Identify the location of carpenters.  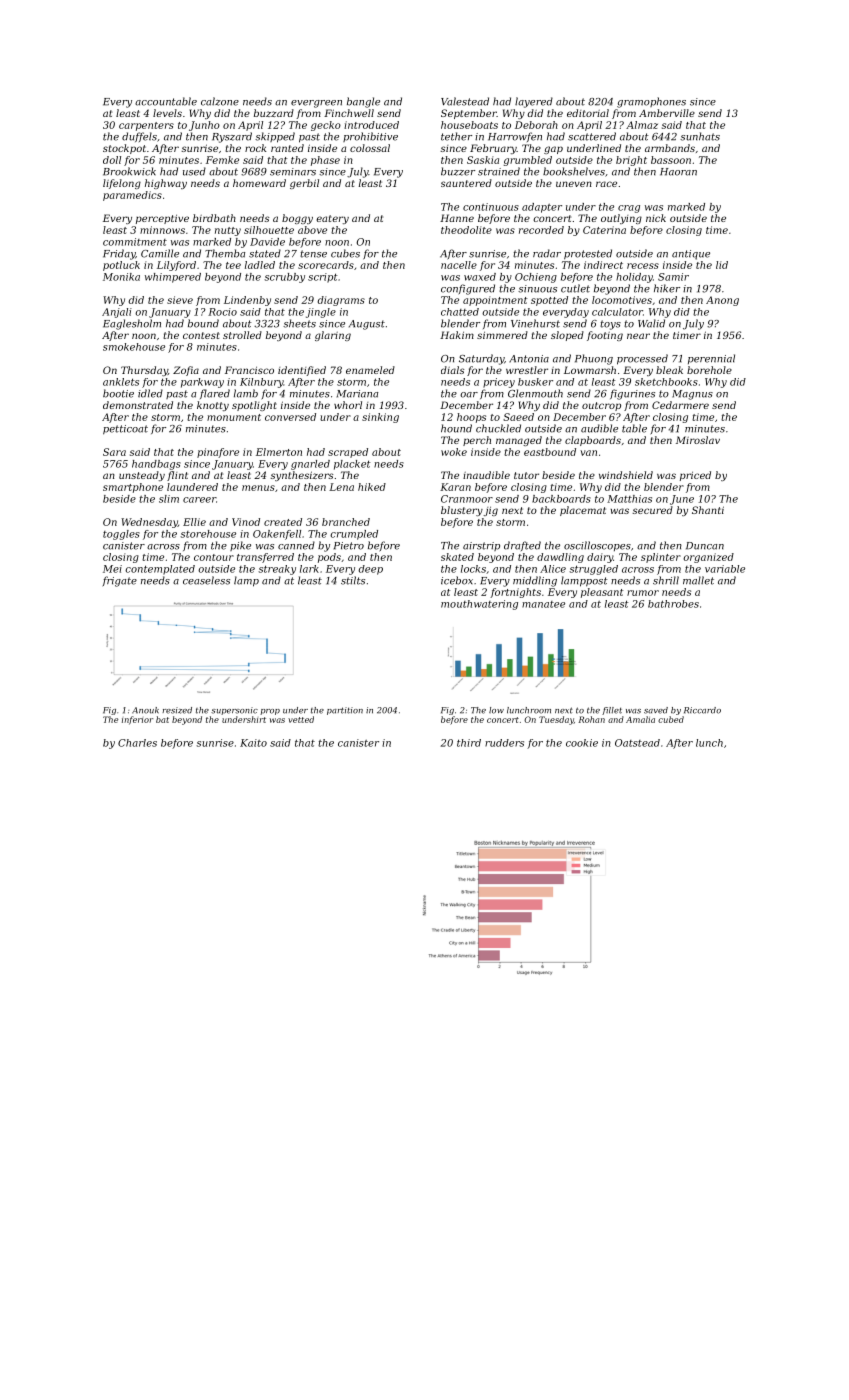
(146, 126).
